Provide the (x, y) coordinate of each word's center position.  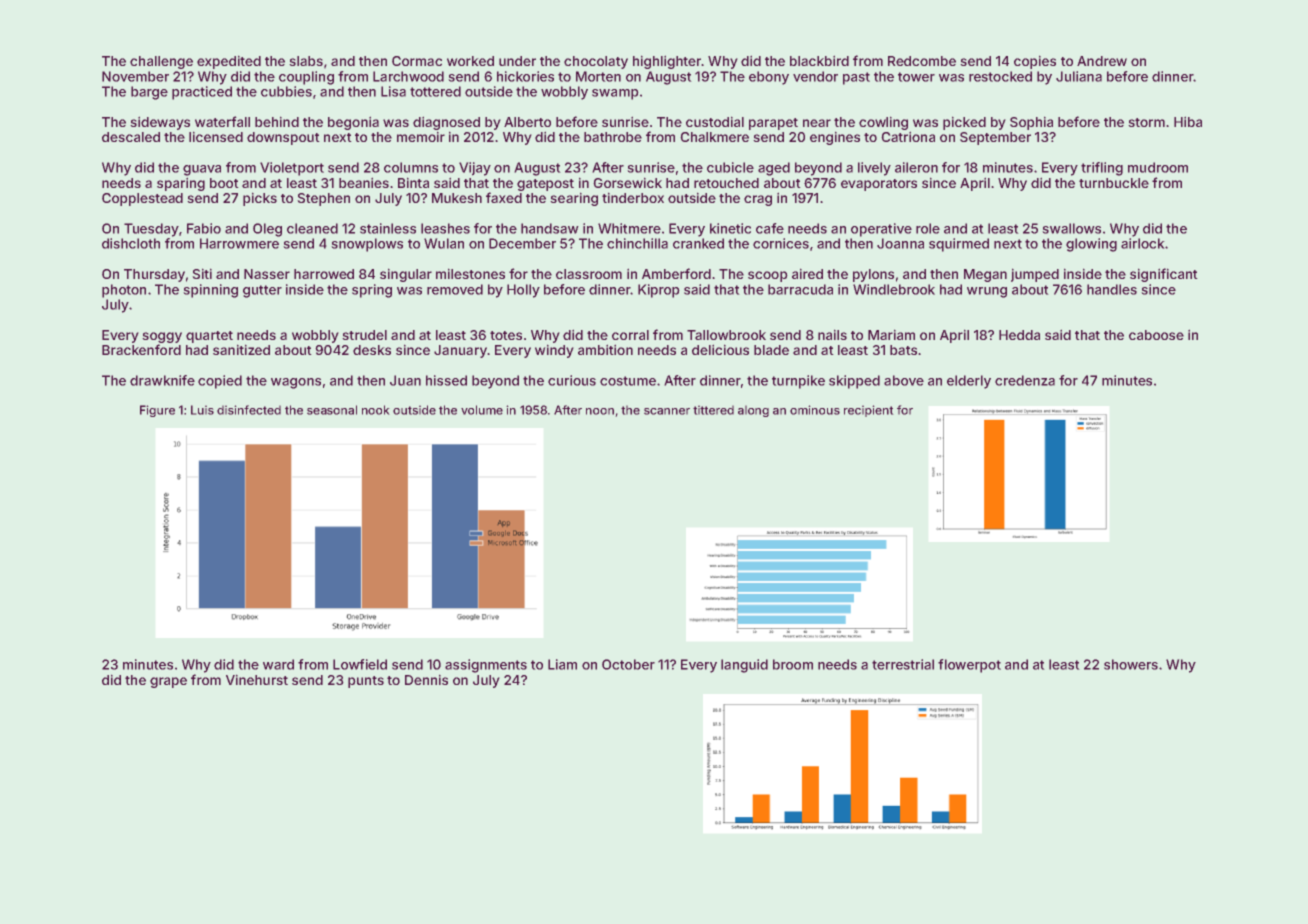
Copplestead (142, 199)
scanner (667, 411)
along (753, 411)
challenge (161, 62)
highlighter (667, 62)
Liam (562, 664)
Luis (202, 410)
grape (168, 682)
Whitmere (629, 228)
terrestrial (903, 664)
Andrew (1102, 61)
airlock (1143, 243)
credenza (1025, 380)
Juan (405, 380)
